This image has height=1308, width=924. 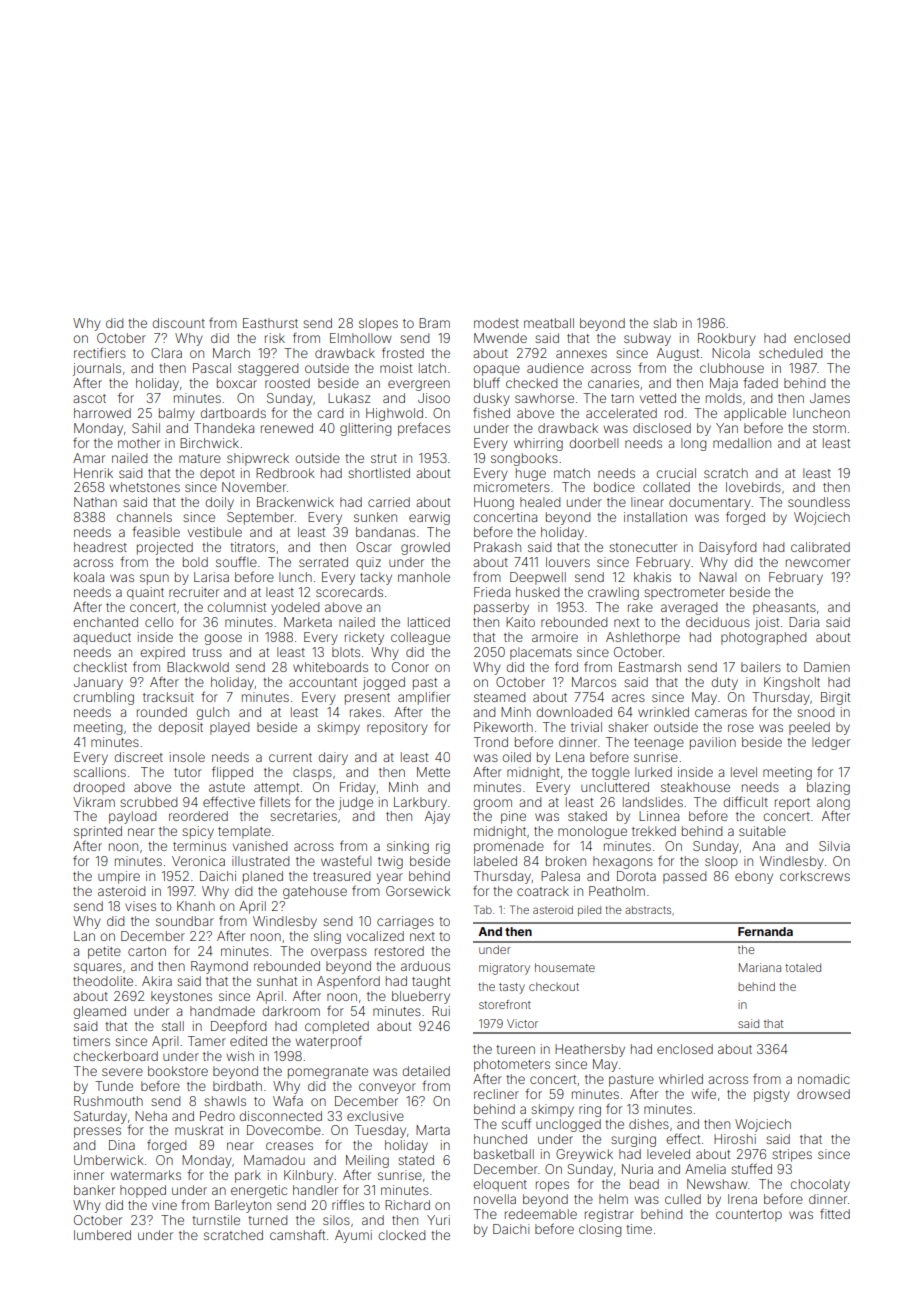 What do you see at coordinates (287, 428) in the image?
I see `renewed` at bounding box center [287, 428].
